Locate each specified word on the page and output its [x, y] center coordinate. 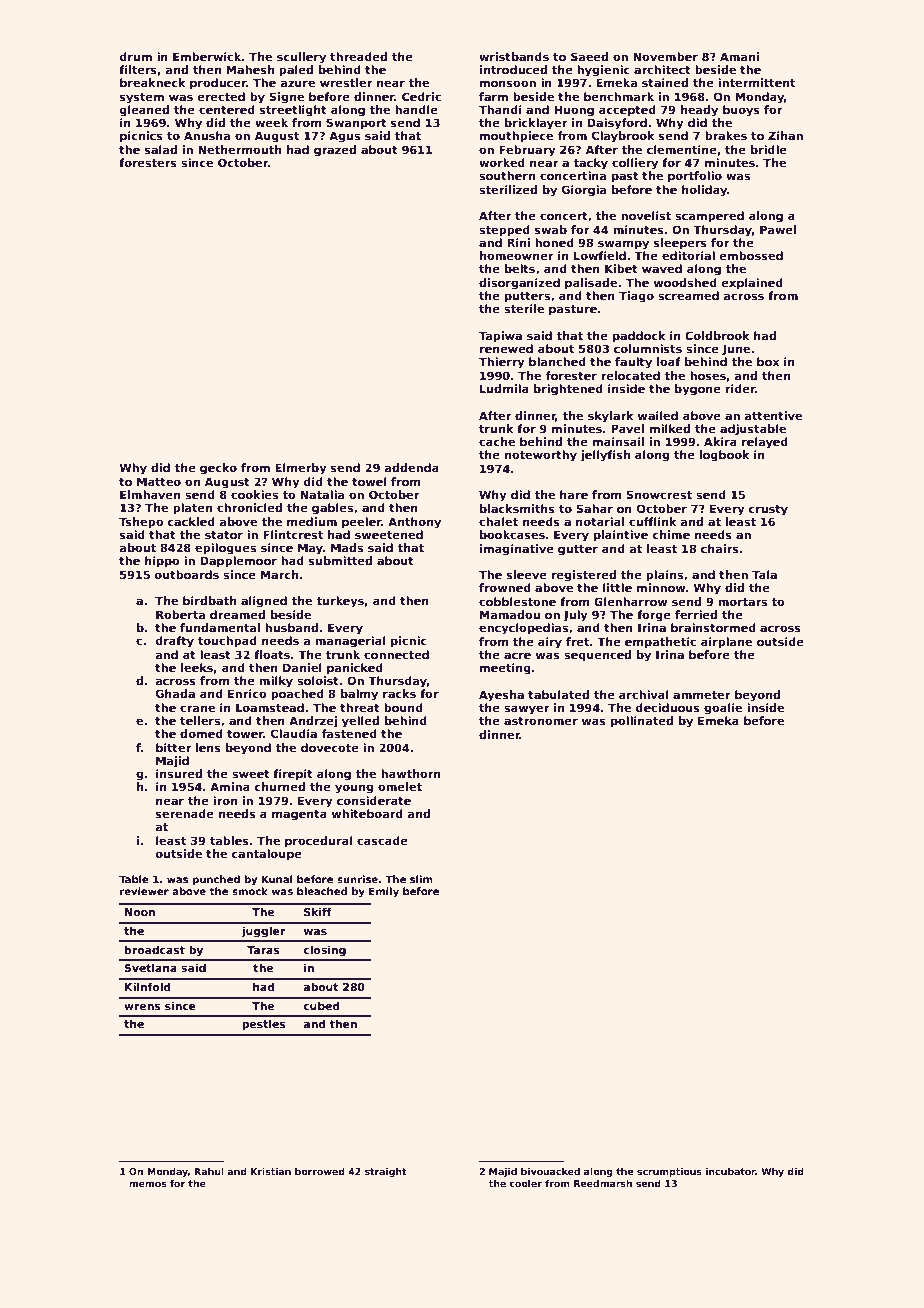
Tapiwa [500, 337]
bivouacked [550, 1171]
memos [148, 1184]
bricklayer [536, 124]
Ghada [175, 693]
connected [396, 654]
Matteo [159, 481]
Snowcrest [659, 494]
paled [296, 71]
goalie [723, 709]
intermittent [756, 82]
